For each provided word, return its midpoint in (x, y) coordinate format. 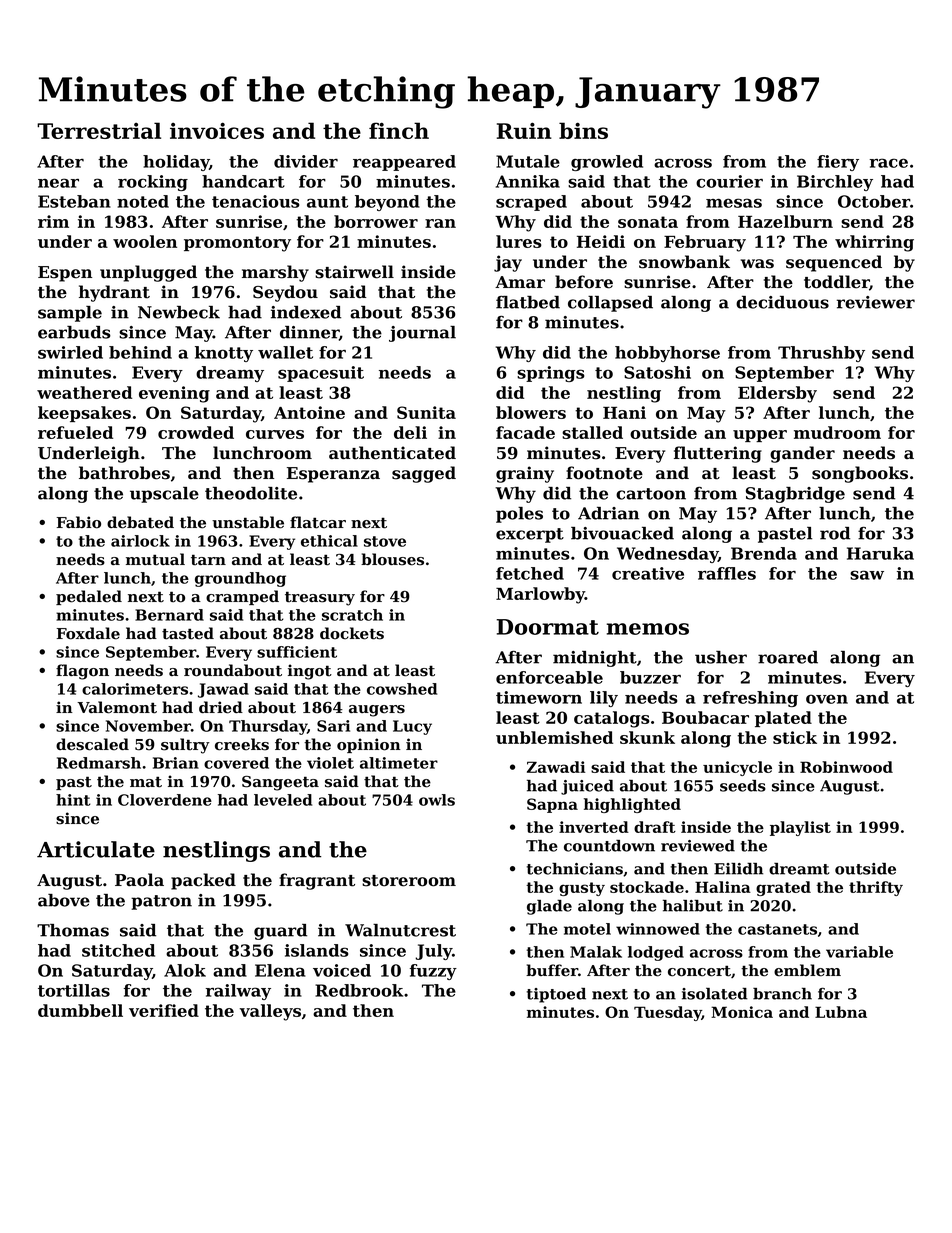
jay (508, 263)
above (64, 900)
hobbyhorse (667, 354)
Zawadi (556, 767)
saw (867, 575)
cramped (242, 597)
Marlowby (540, 595)
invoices (217, 130)
